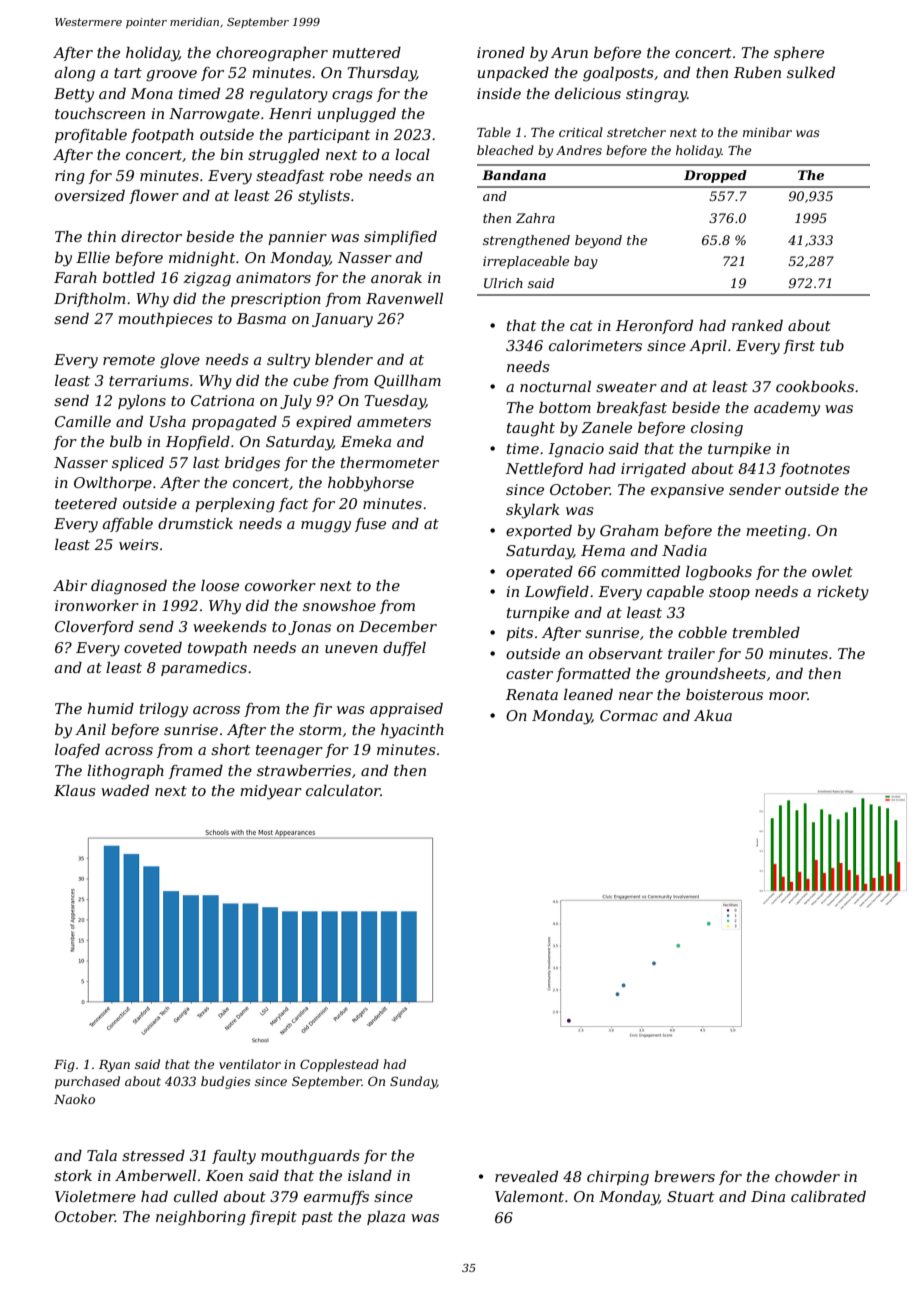  I want to click on Usha, so click(168, 421).
